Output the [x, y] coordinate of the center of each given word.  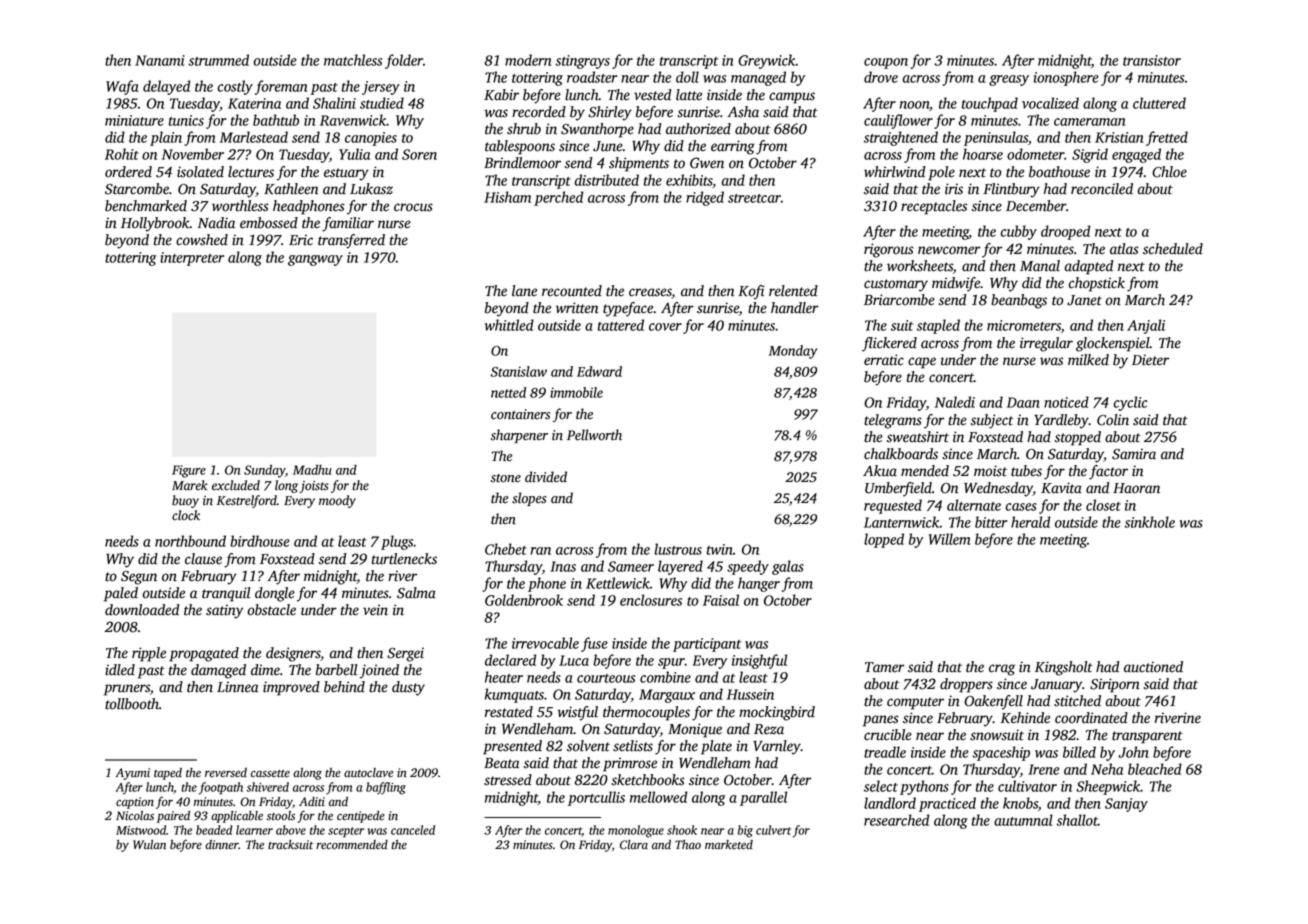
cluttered [1159, 103]
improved [291, 688]
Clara [634, 845]
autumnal [1023, 820]
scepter [346, 832]
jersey [381, 88]
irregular [1046, 344]
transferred [351, 241]
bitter [991, 522]
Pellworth [594, 435]
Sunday [264, 471]
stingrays [582, 62]
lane [524, 291]
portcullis [596, 798]
